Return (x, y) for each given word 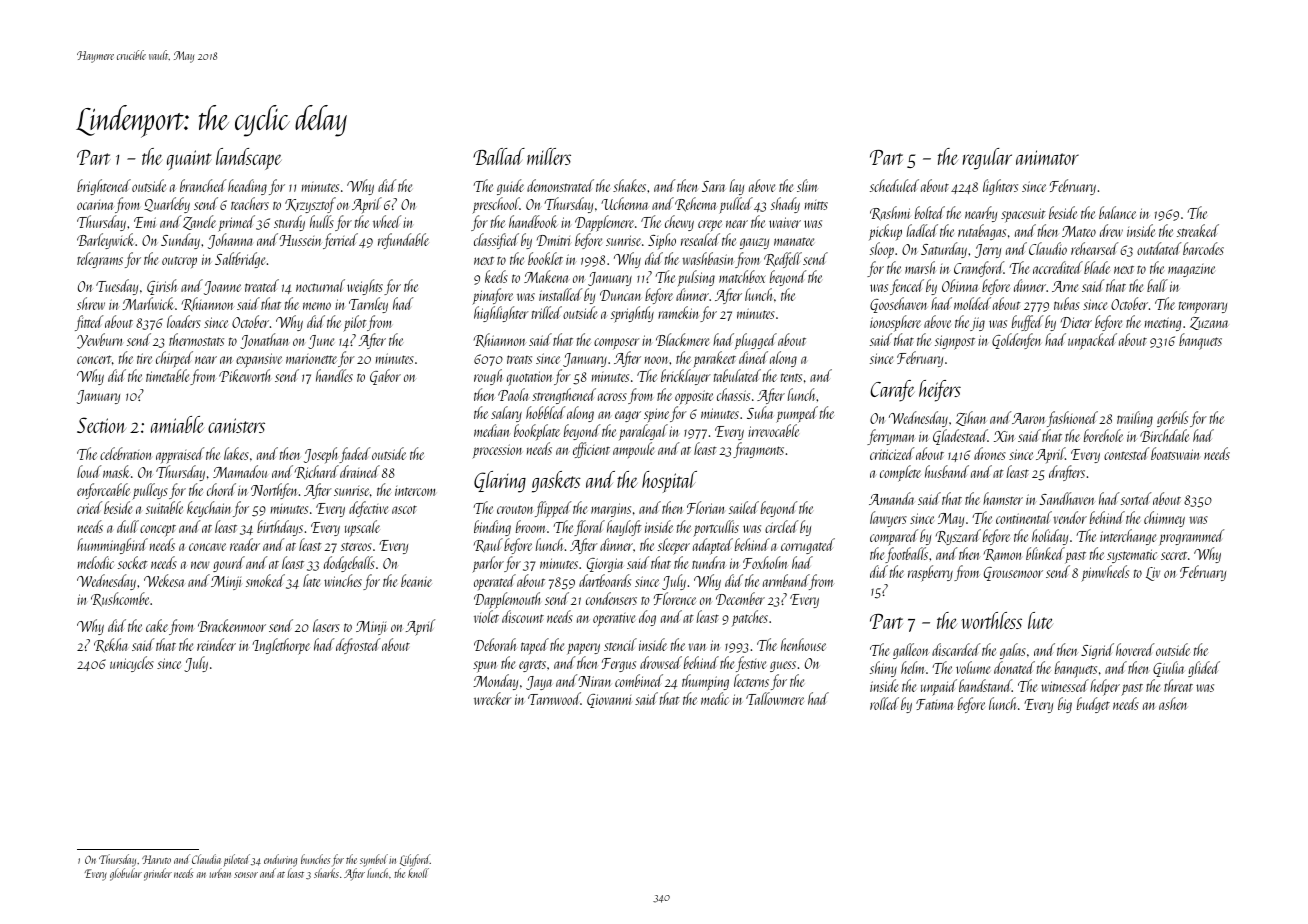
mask (116, 471)
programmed (1191, 537)
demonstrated (560, 185)
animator (1047, 157)
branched (203, 185)
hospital (669, 482)
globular (126, 874)
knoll (418, 873)
